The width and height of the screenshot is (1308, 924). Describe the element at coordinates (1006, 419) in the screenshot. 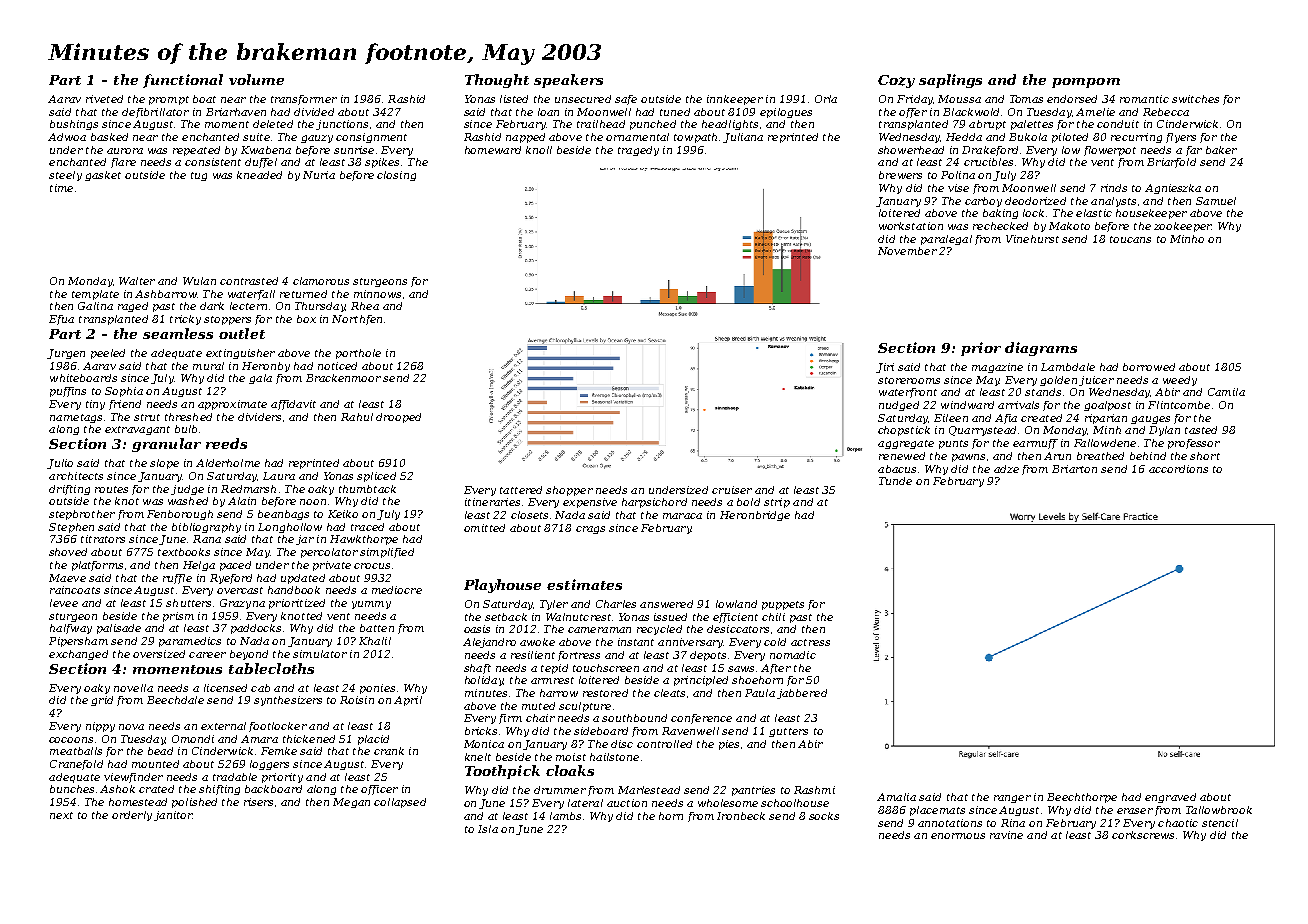

I see `Afia` at that location.
